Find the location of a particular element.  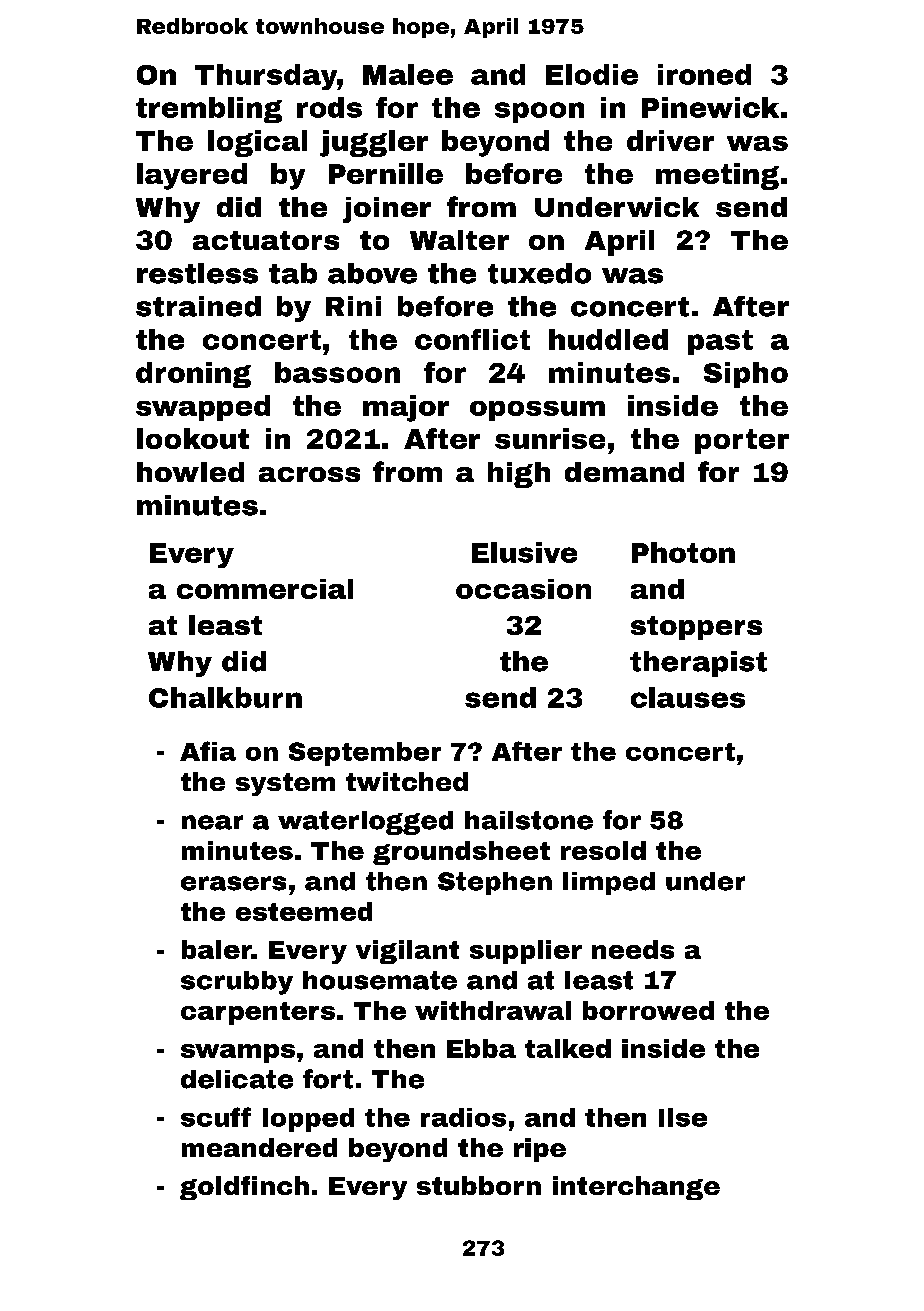

occasion is located at coordinates (523, 589).
